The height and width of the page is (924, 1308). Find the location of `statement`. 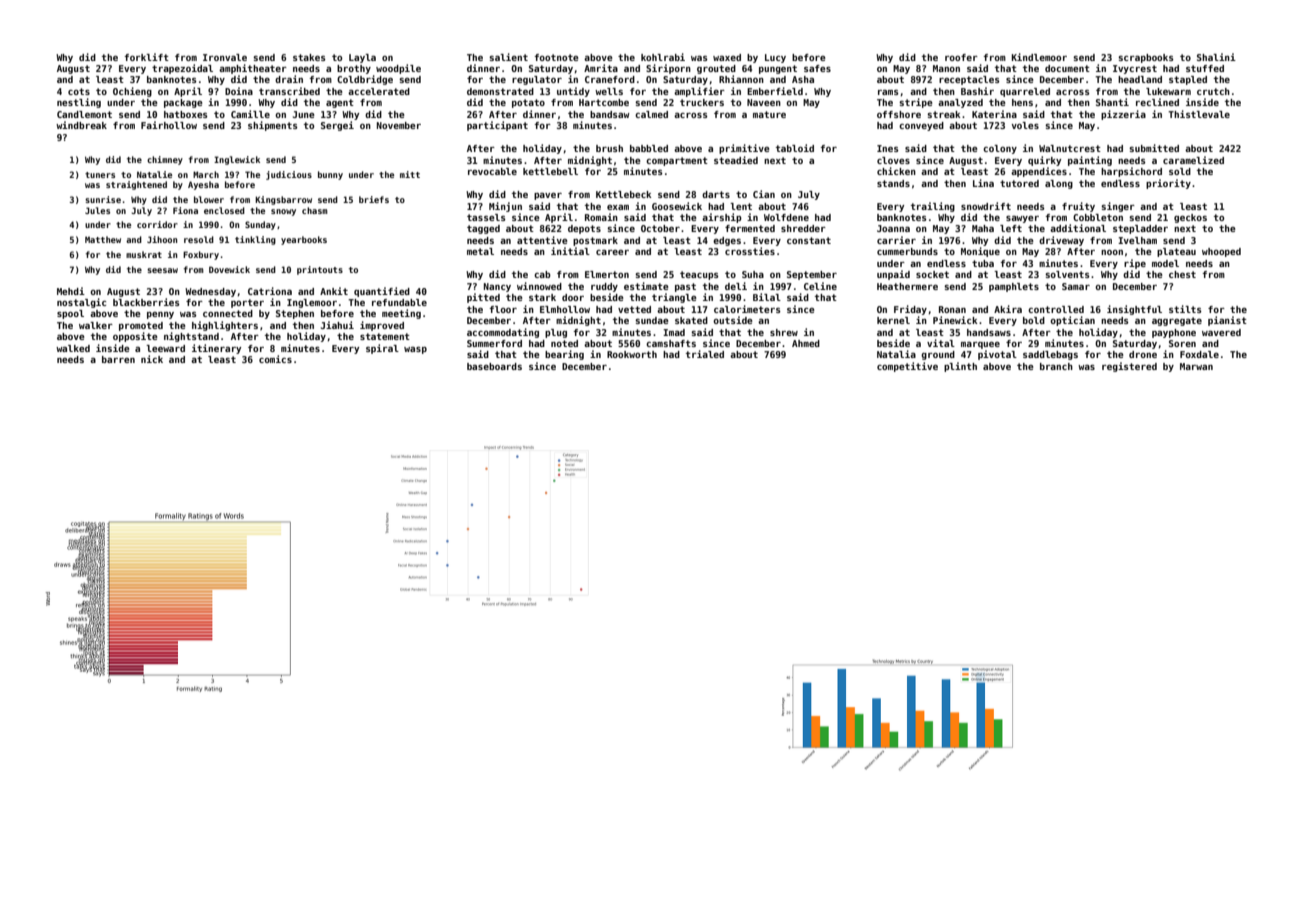

statement is located at coordinates (385, 336).
